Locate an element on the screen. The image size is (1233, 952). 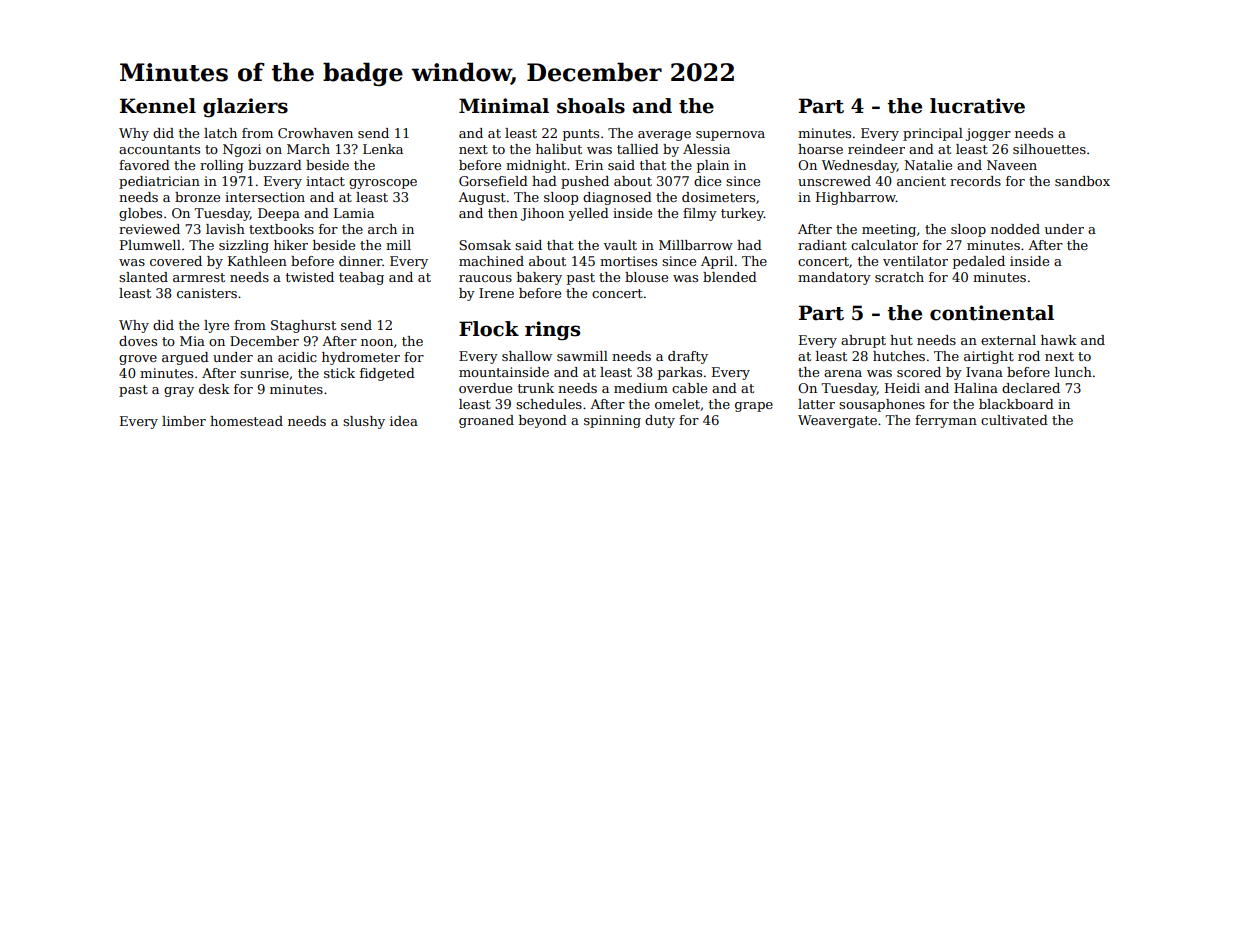
lucrative is located at coordinates (977, 106).
